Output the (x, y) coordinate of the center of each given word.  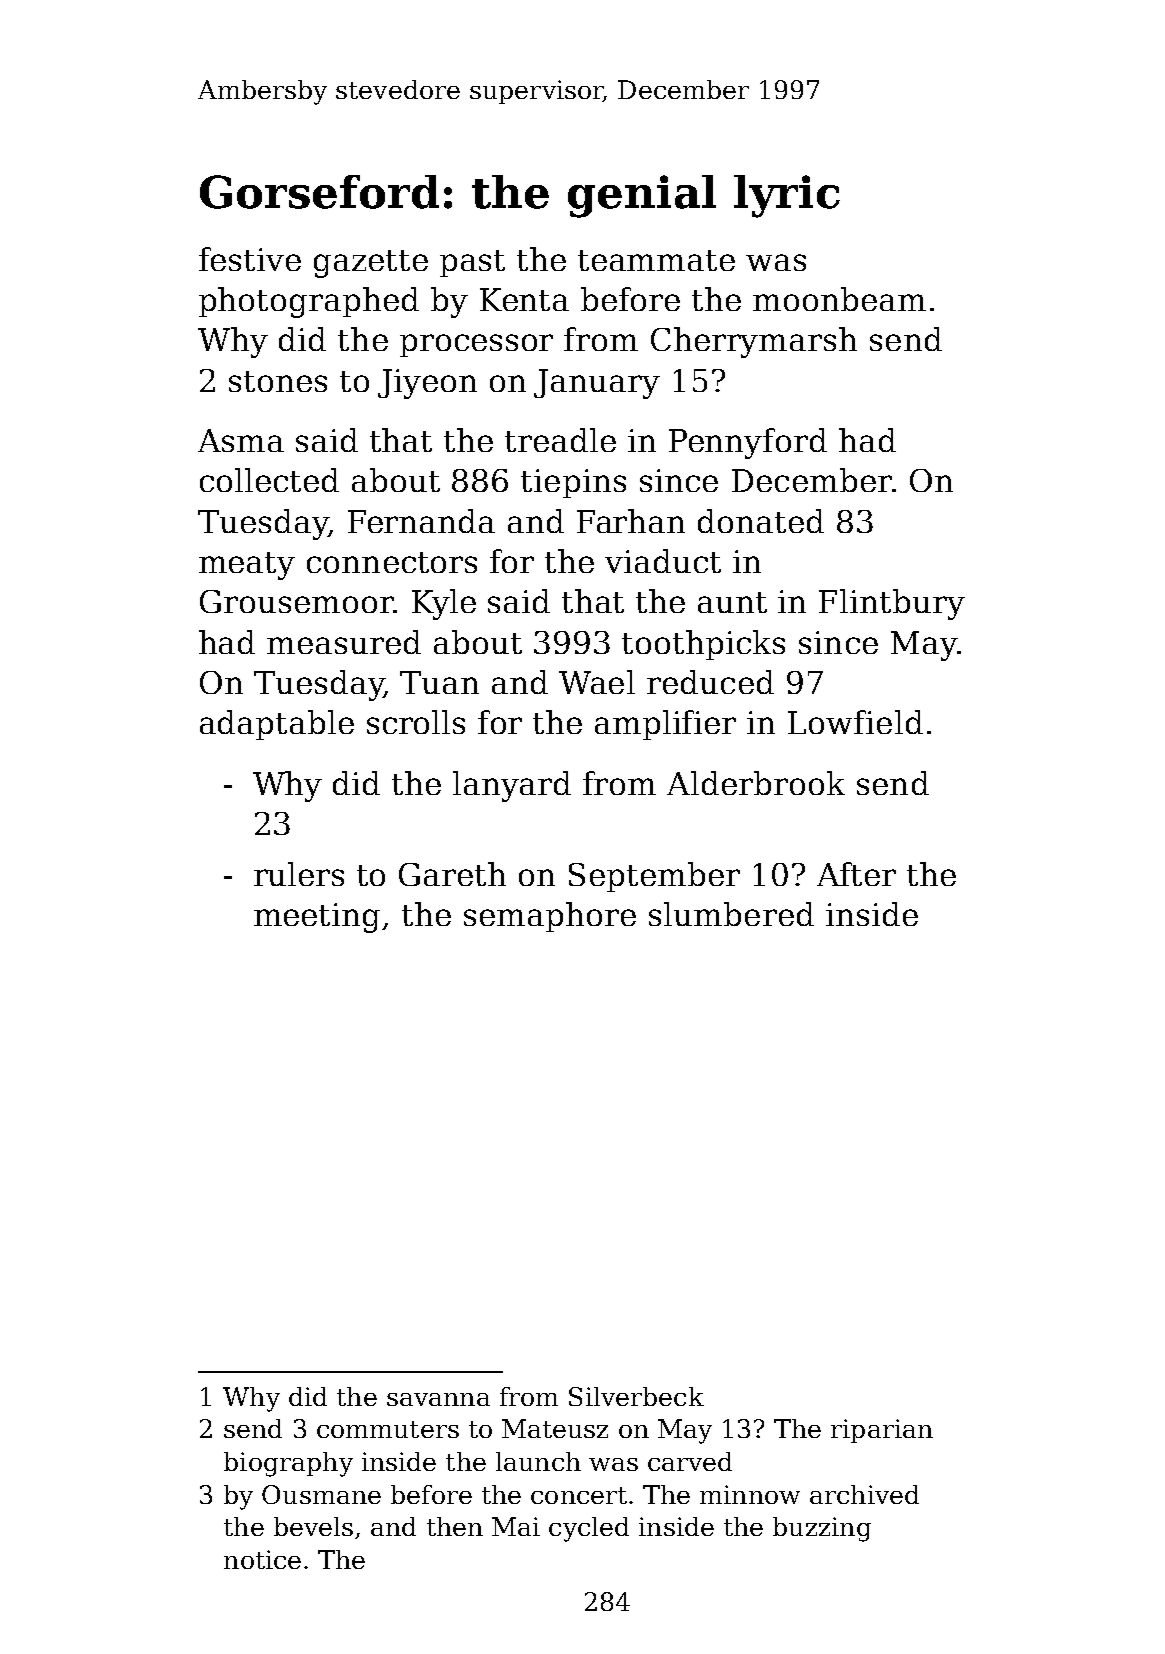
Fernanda (421, 521)
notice (262, 1559)
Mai (516, 1526)
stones (278, 381)
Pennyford (748, 443)
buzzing (822, 1529)
